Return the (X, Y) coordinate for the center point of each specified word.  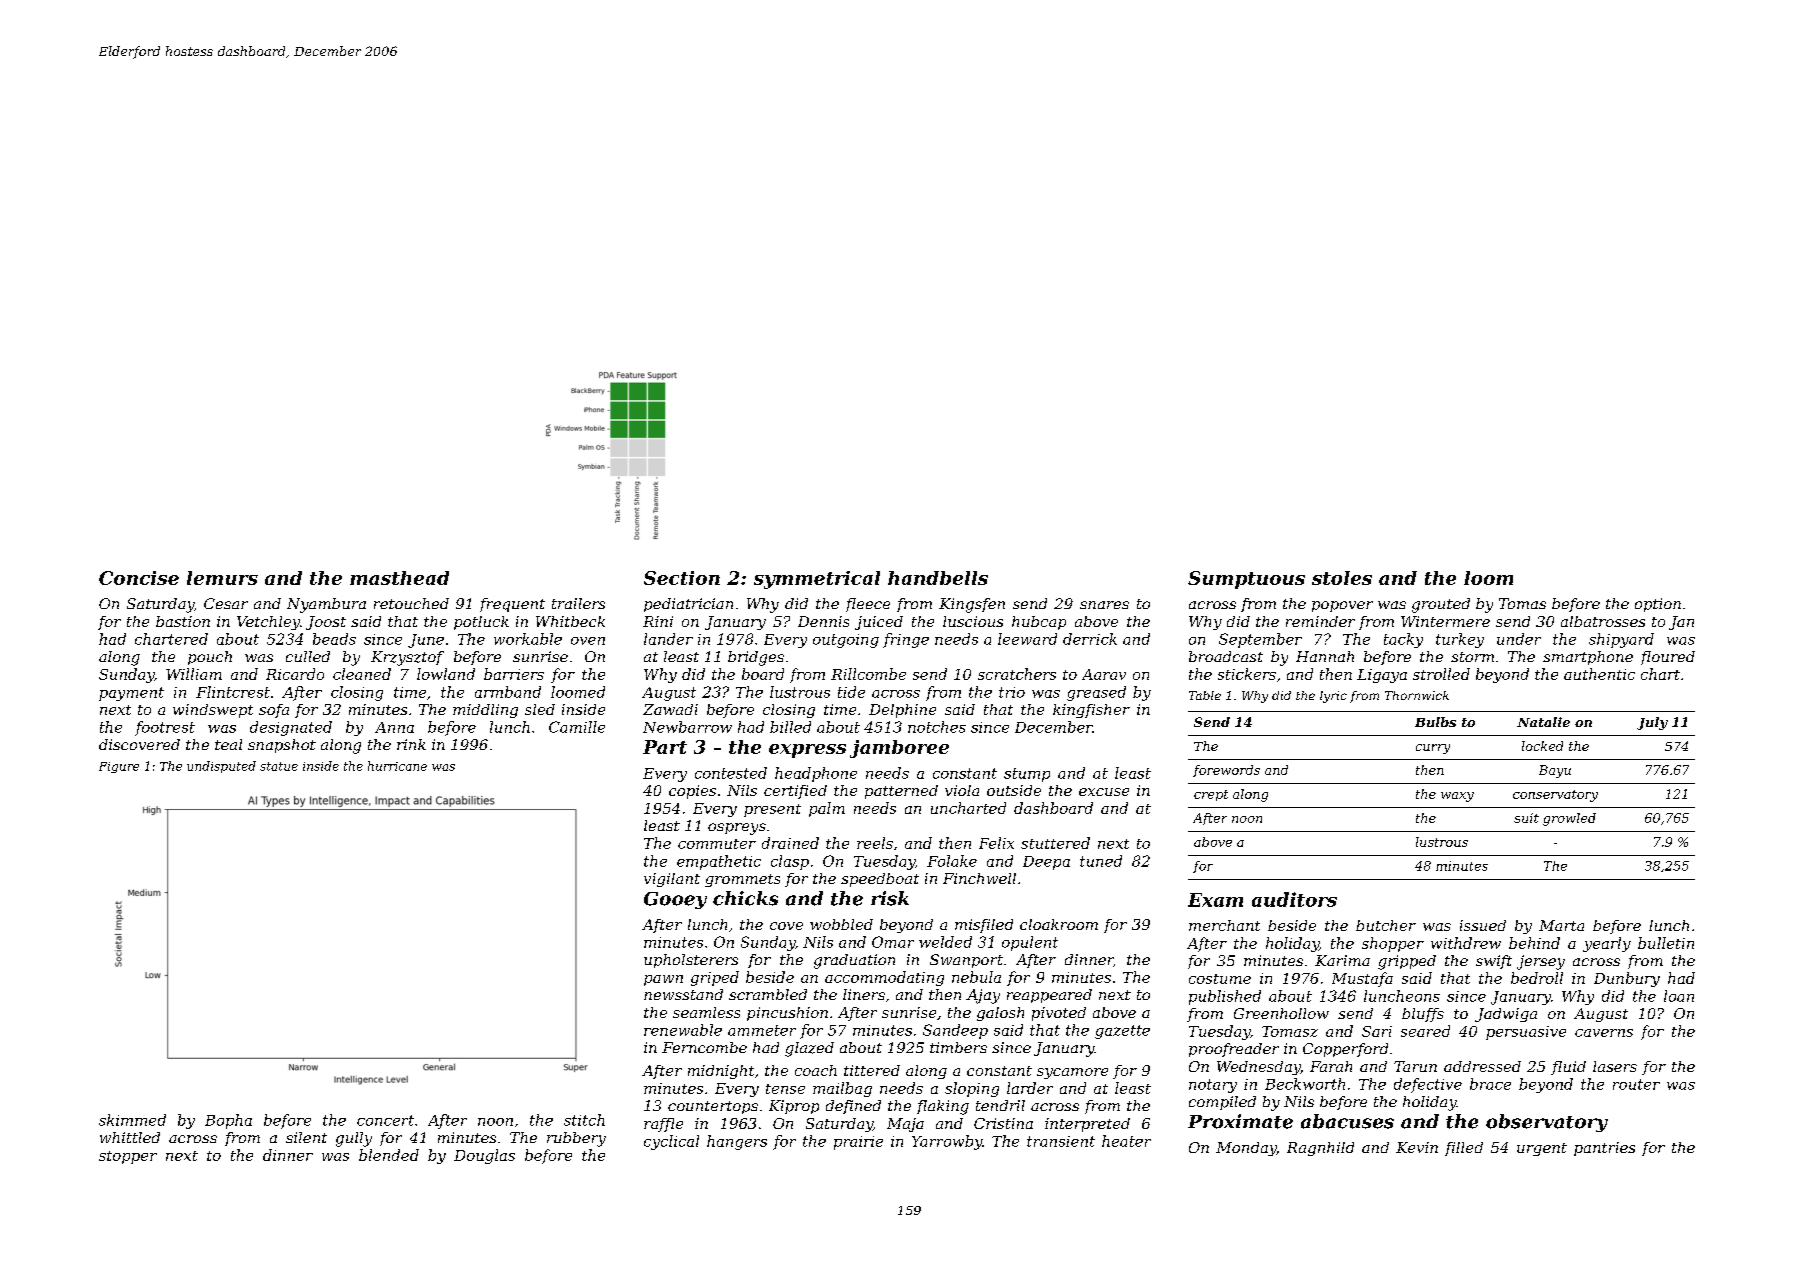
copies (692, 792)
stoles (1342, 578)
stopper (128, 1157)
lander (668, 639)
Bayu (1555, 771)
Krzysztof (407, 658)
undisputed (221, 767)
